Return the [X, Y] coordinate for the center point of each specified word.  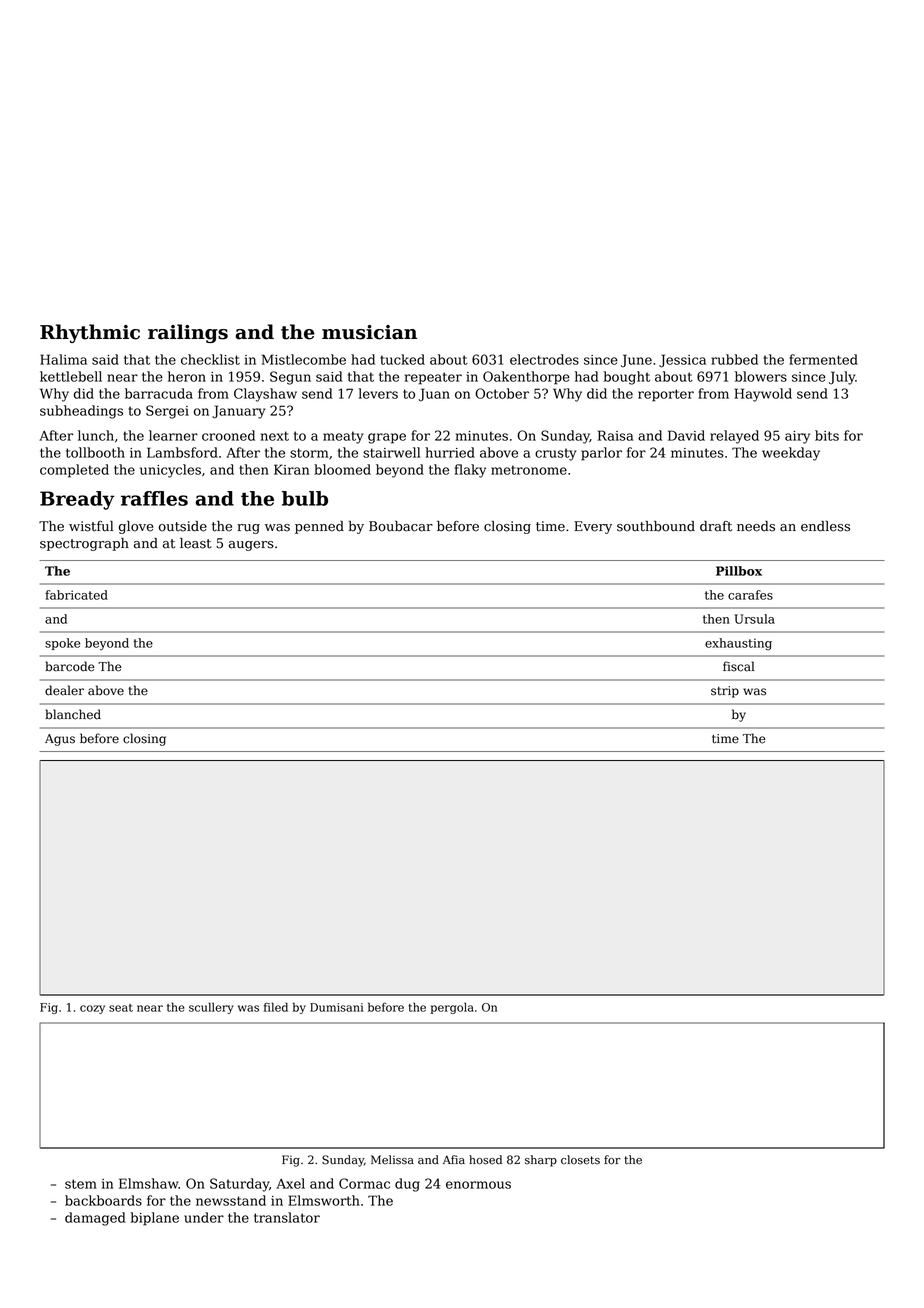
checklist [210, 359]
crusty [555, 454]
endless [825, 526]
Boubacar [401, 526]
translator [287, 1217]
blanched [73, 714]
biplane [154, 1219]
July [842, 378]
